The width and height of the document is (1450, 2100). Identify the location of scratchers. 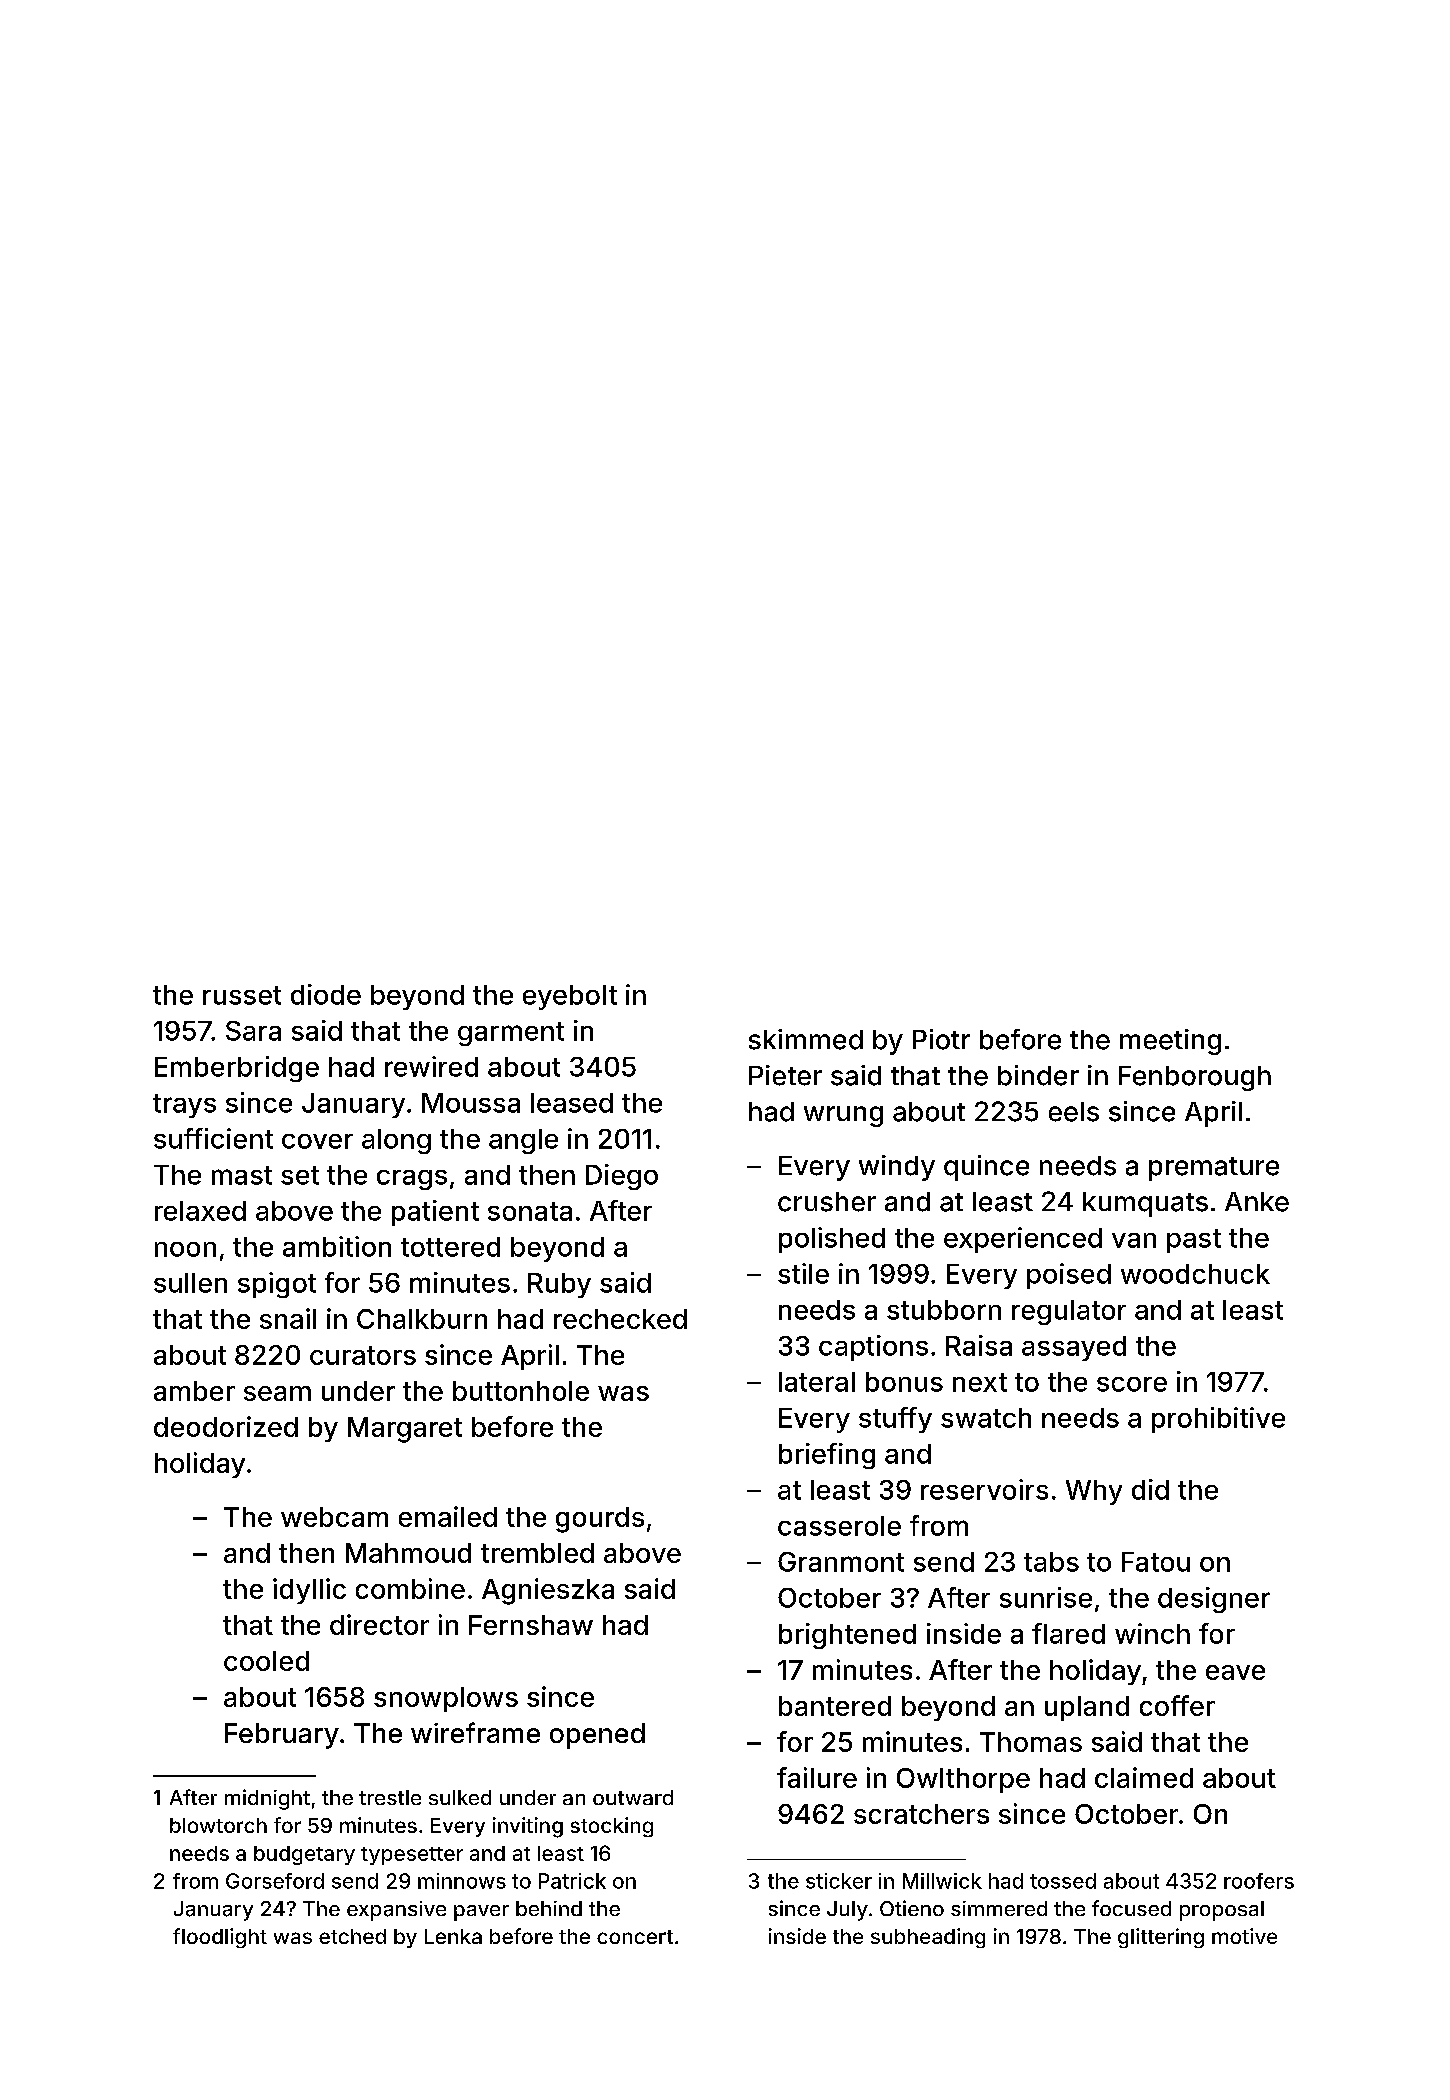
(921, 1814).
